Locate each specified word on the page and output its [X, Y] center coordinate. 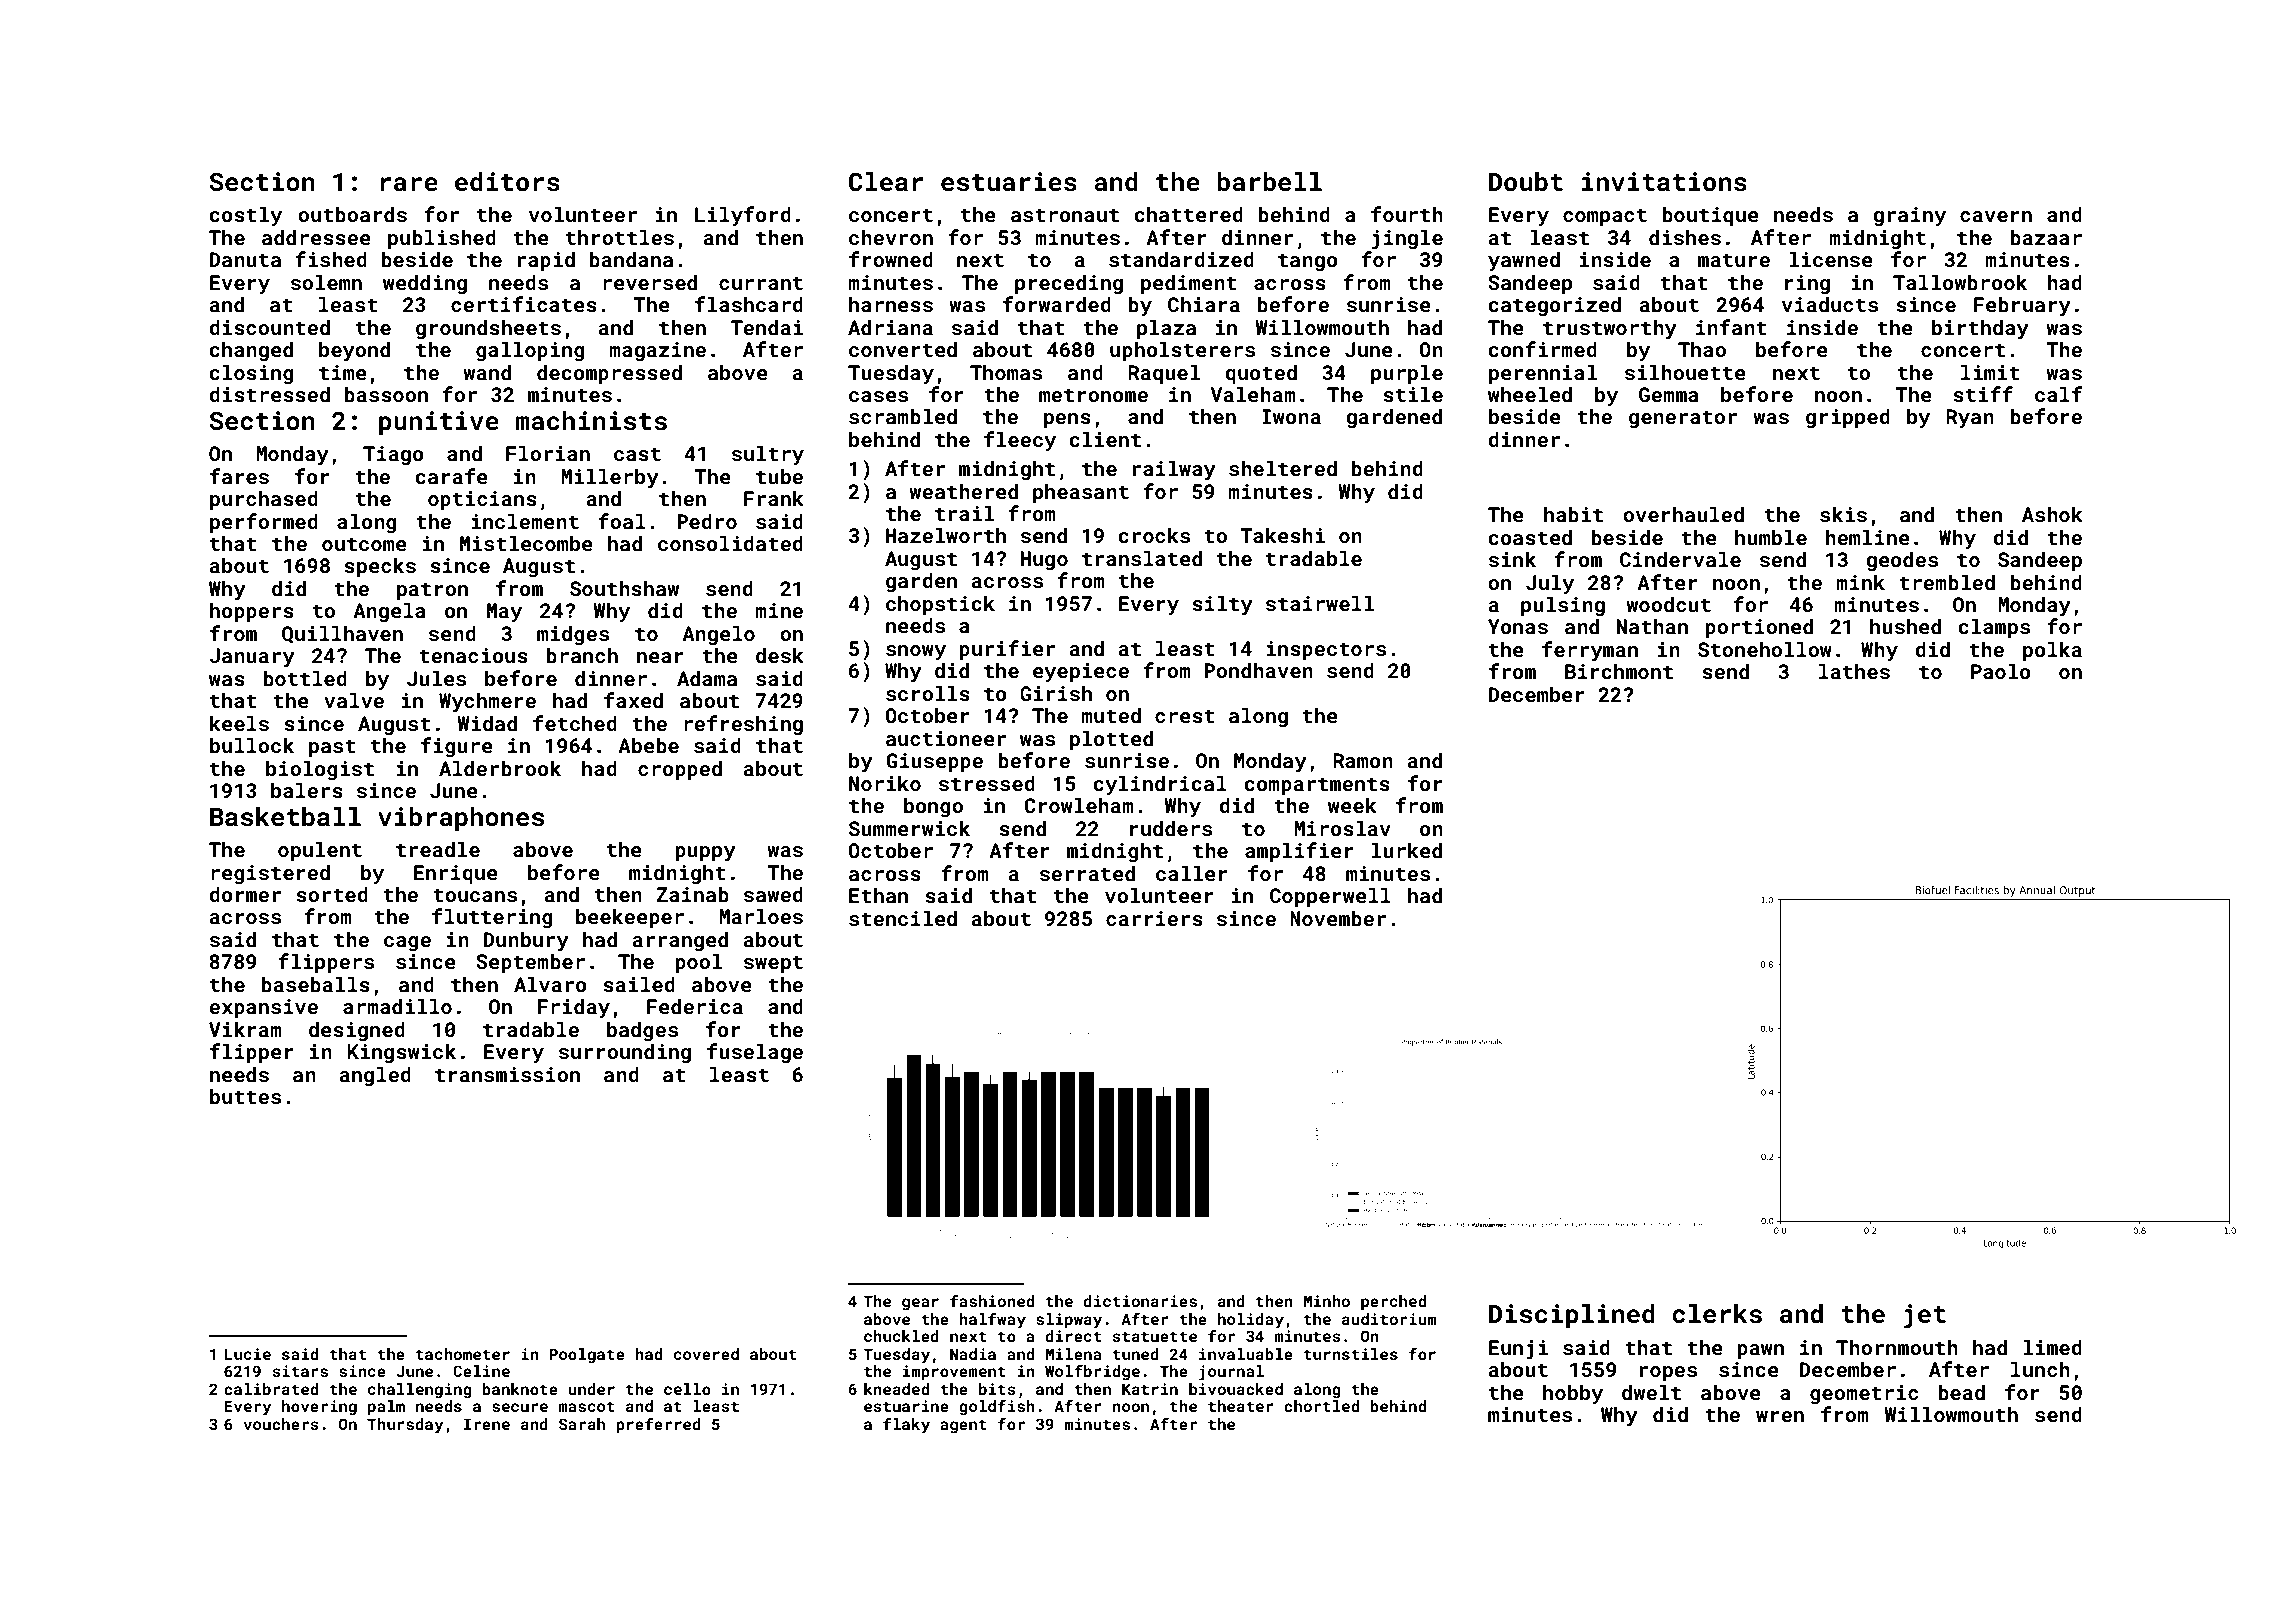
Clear [886, 182]
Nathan [1652, 626]
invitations [1664, 182]
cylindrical [1160, 785]
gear [920, 1304]
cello [687, 1389]
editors [507, 182]
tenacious [473, 655]
